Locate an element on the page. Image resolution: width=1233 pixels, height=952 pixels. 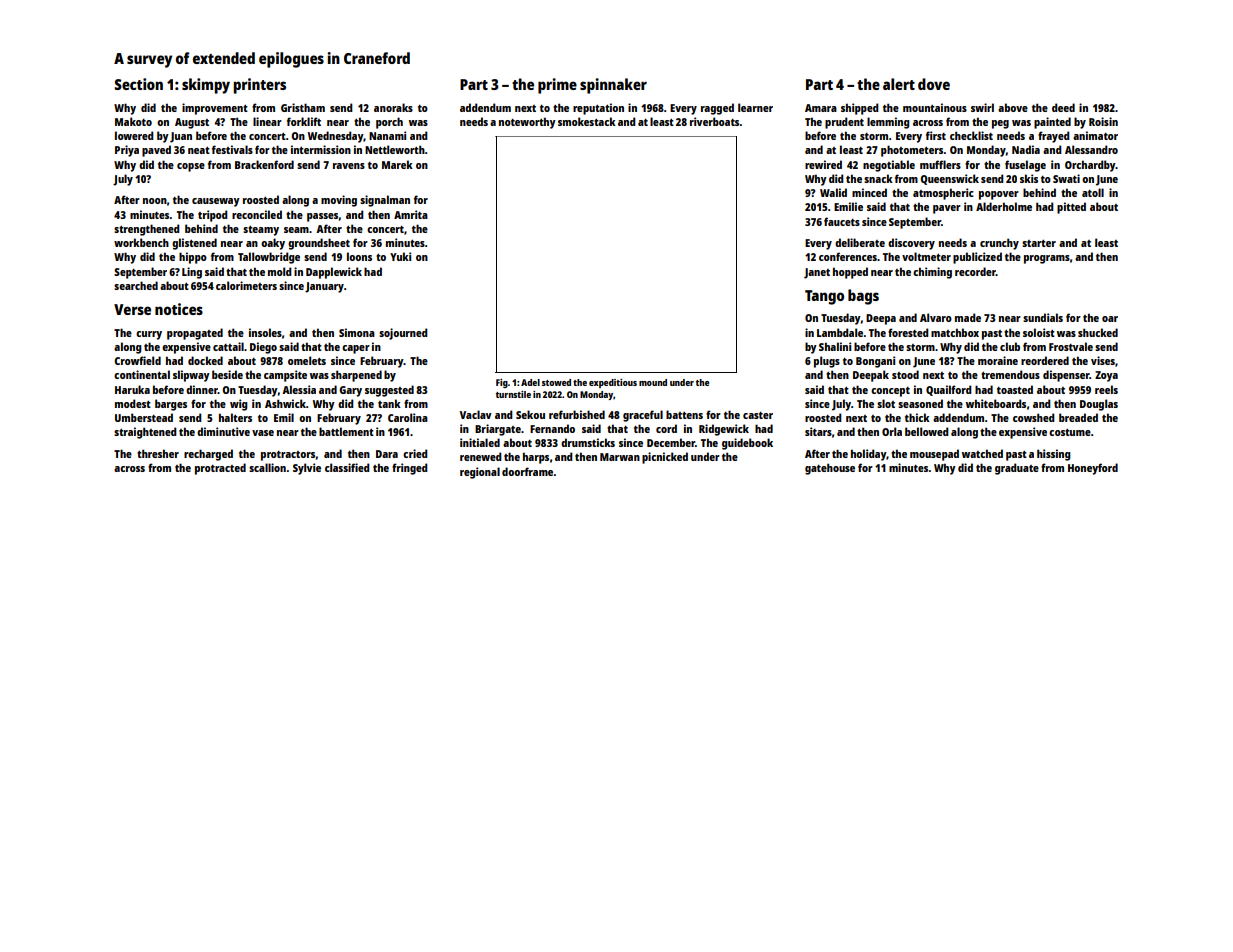
first is located at coordinates (936, 135).
